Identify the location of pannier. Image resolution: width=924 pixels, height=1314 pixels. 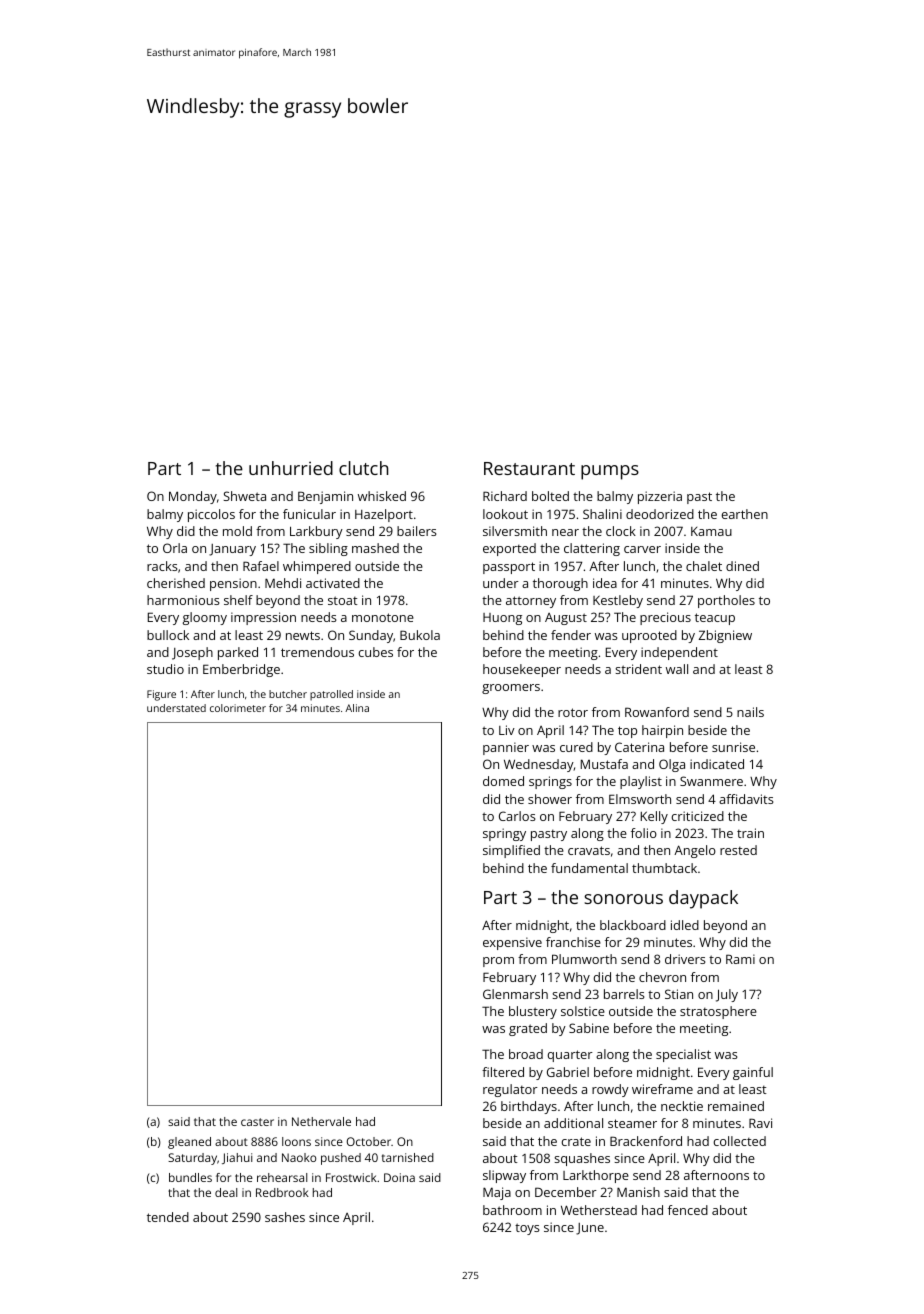
(506, 748).
